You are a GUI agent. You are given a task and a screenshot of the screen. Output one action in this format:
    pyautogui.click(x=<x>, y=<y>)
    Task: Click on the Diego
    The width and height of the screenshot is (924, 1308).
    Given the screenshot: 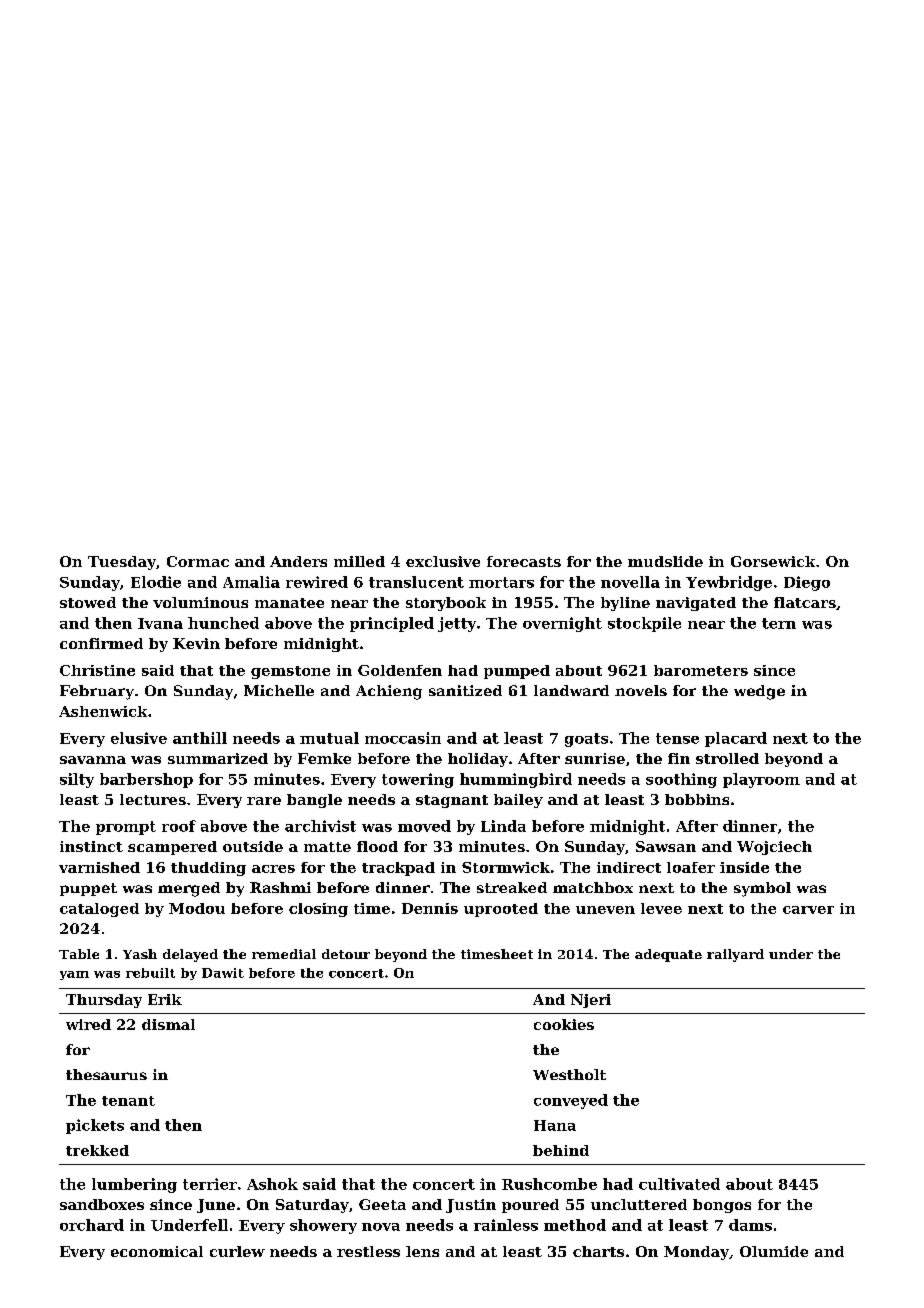 What is the action you would take?
    pyautogui.click(x=807, y=583)
